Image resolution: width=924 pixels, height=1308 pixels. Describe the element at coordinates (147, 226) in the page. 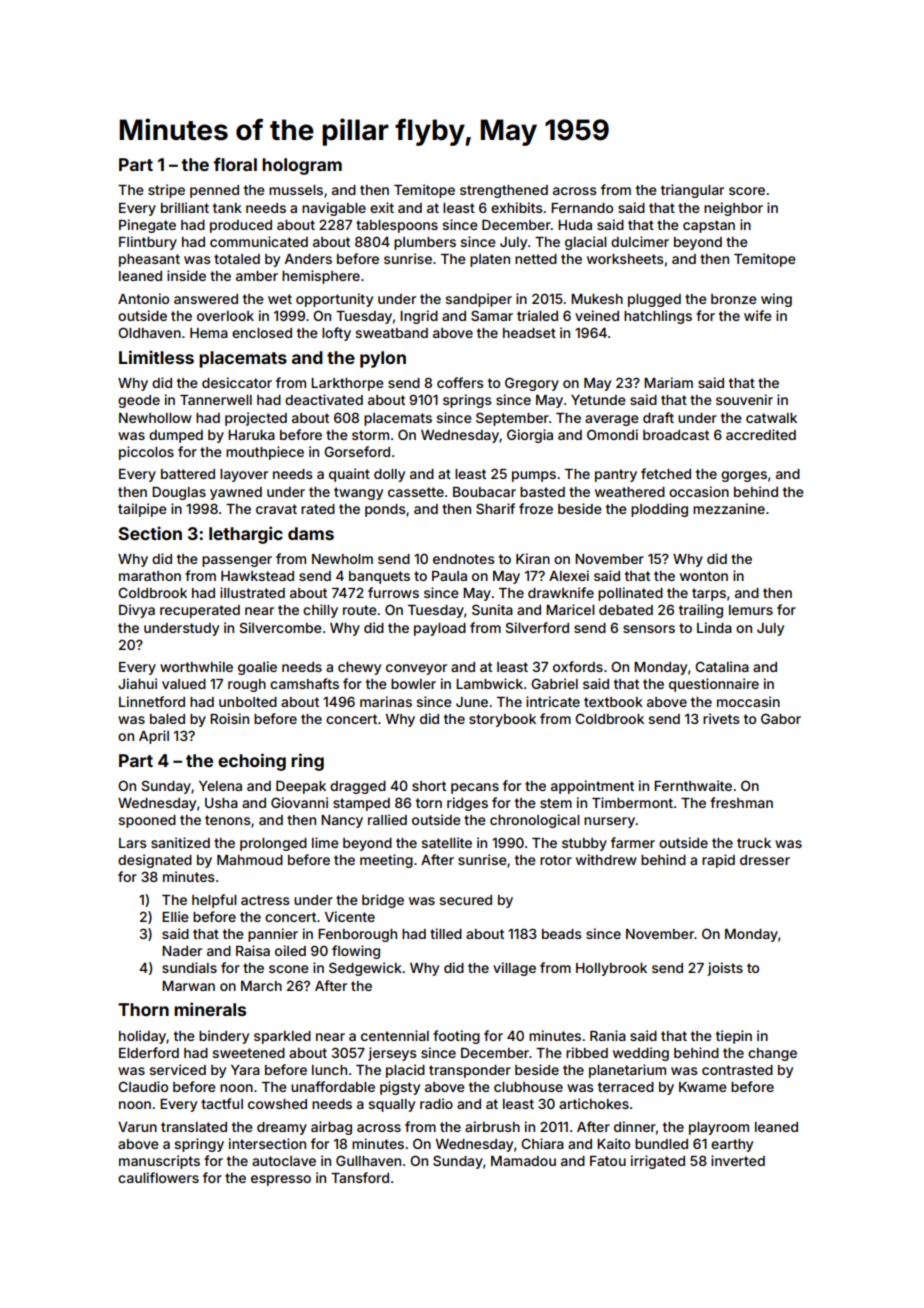

I see `Pinegate` at that location.
